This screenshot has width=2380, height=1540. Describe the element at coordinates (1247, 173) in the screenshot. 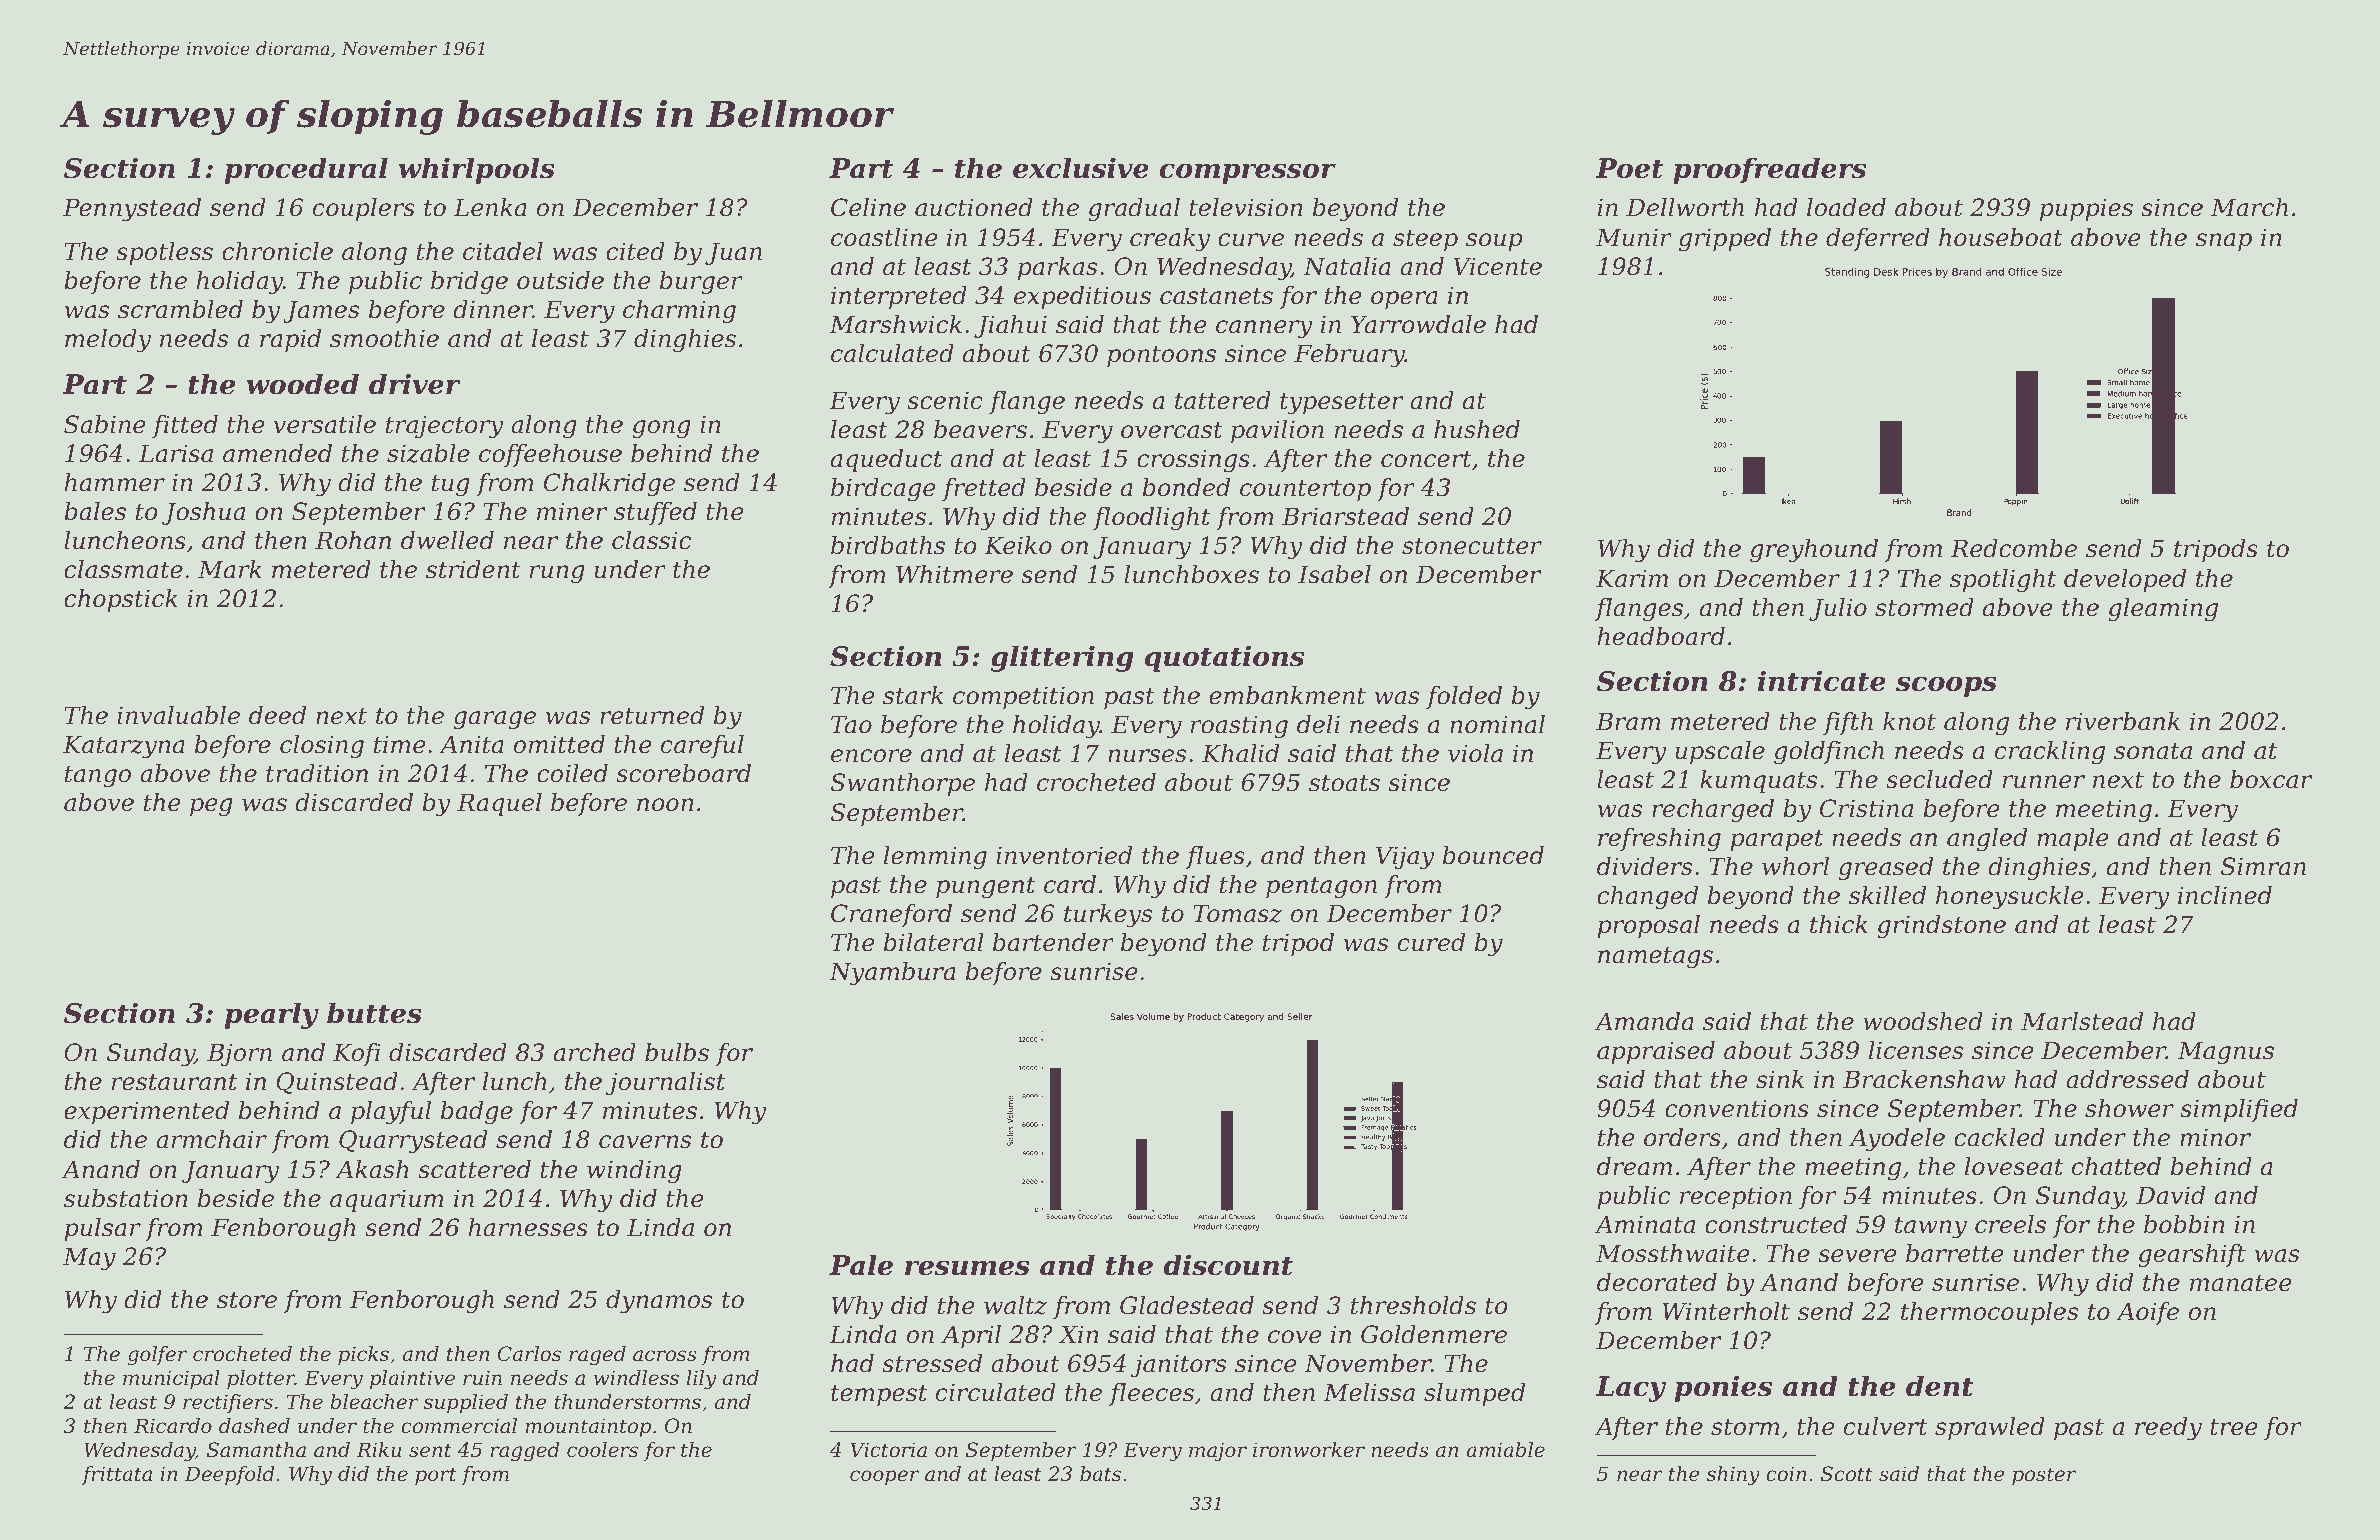

I see `compressor` at that location.
